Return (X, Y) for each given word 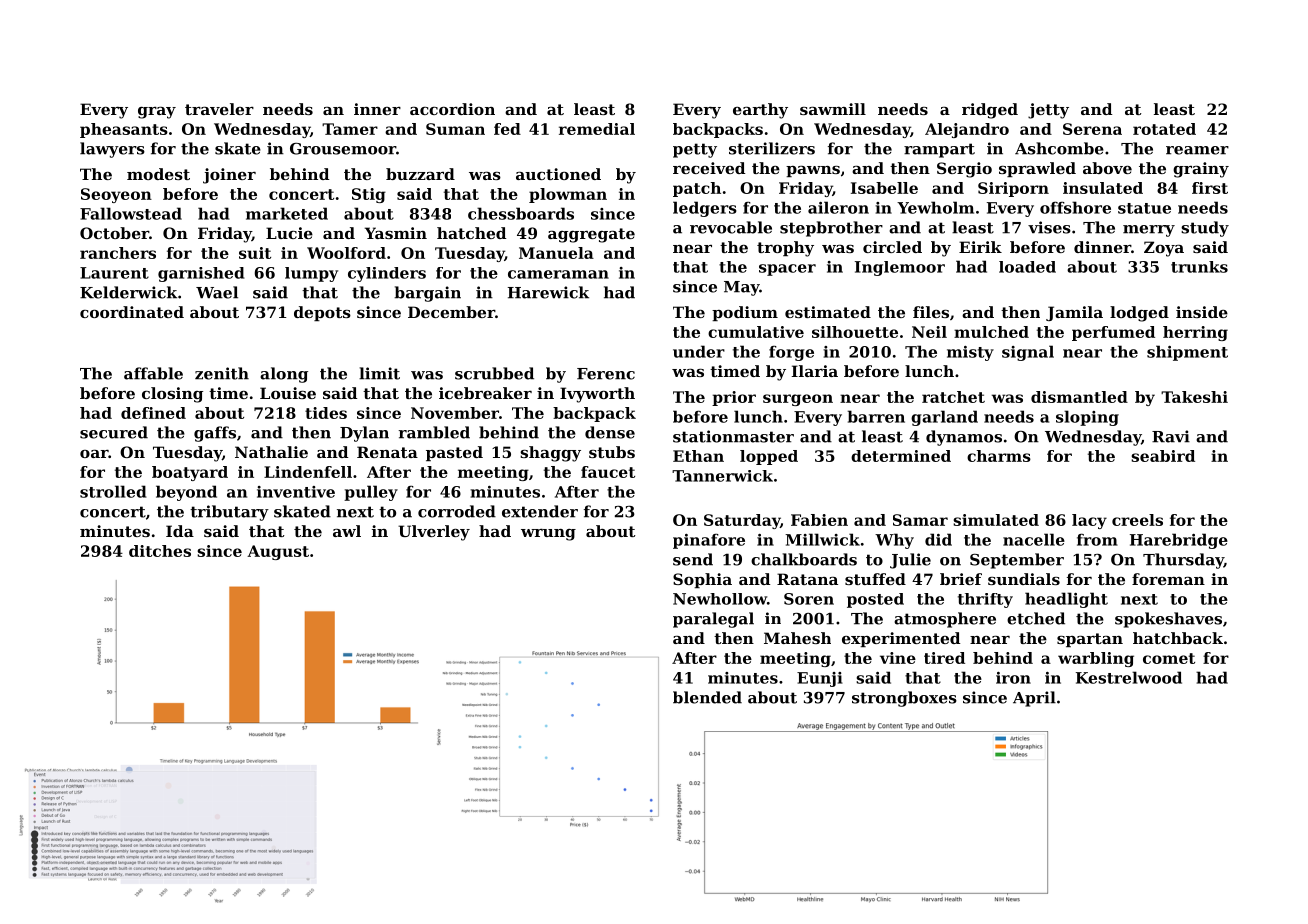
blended (707, 697)
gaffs (215, 434)
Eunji (820, 679)
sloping (1087, 418)
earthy (760, 111)
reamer (1197, 150)
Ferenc (606, 374)
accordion (452, 109)
